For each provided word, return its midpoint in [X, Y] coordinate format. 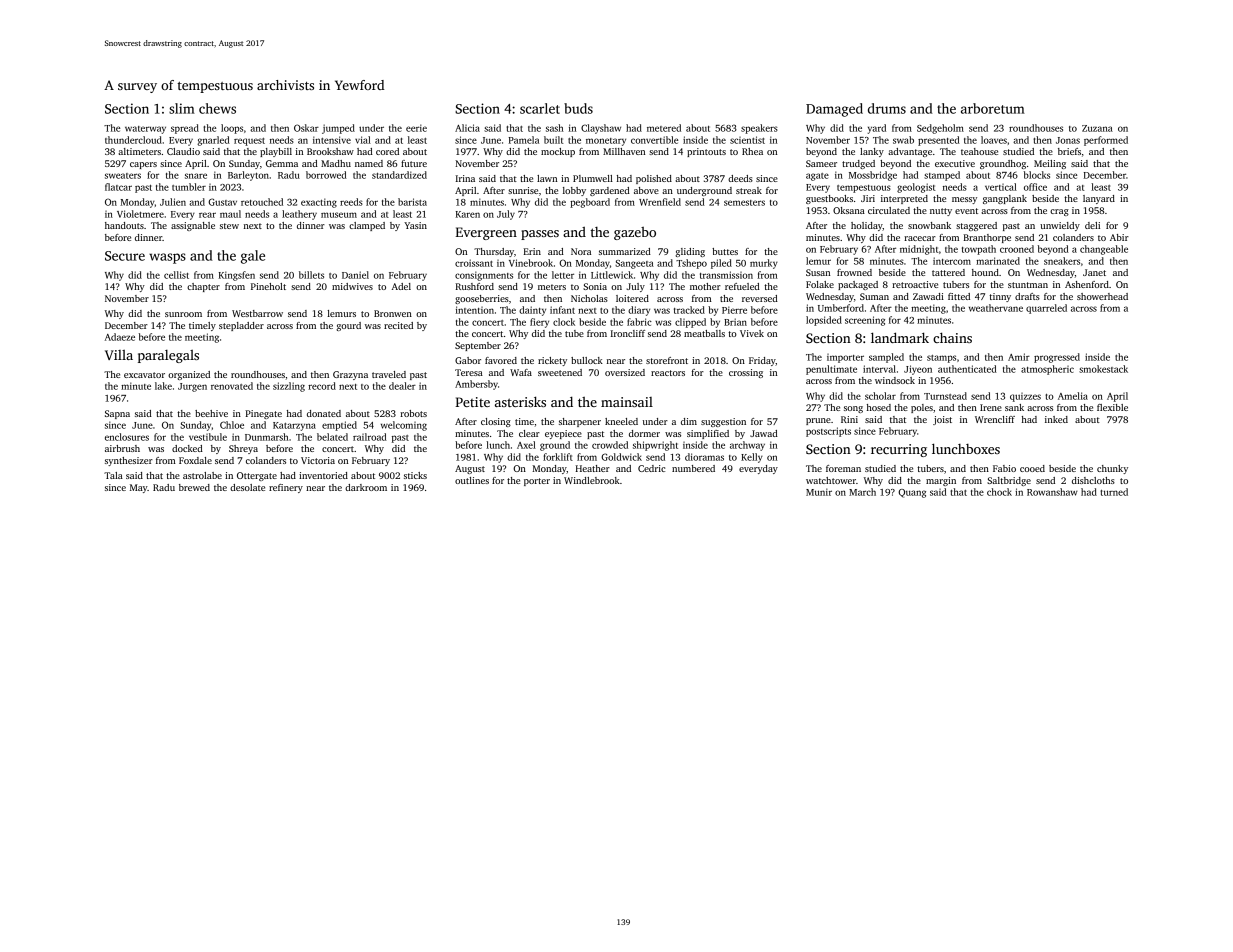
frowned [854, 272]
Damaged [834, 110]
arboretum [993, 108]
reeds [351, 202]
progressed [1057, 358]
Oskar [306, 128]
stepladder [241, 326]
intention [475, 310]
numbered [693, 468]
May [139, 488]
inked [1056, 419]
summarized [625, 251]
